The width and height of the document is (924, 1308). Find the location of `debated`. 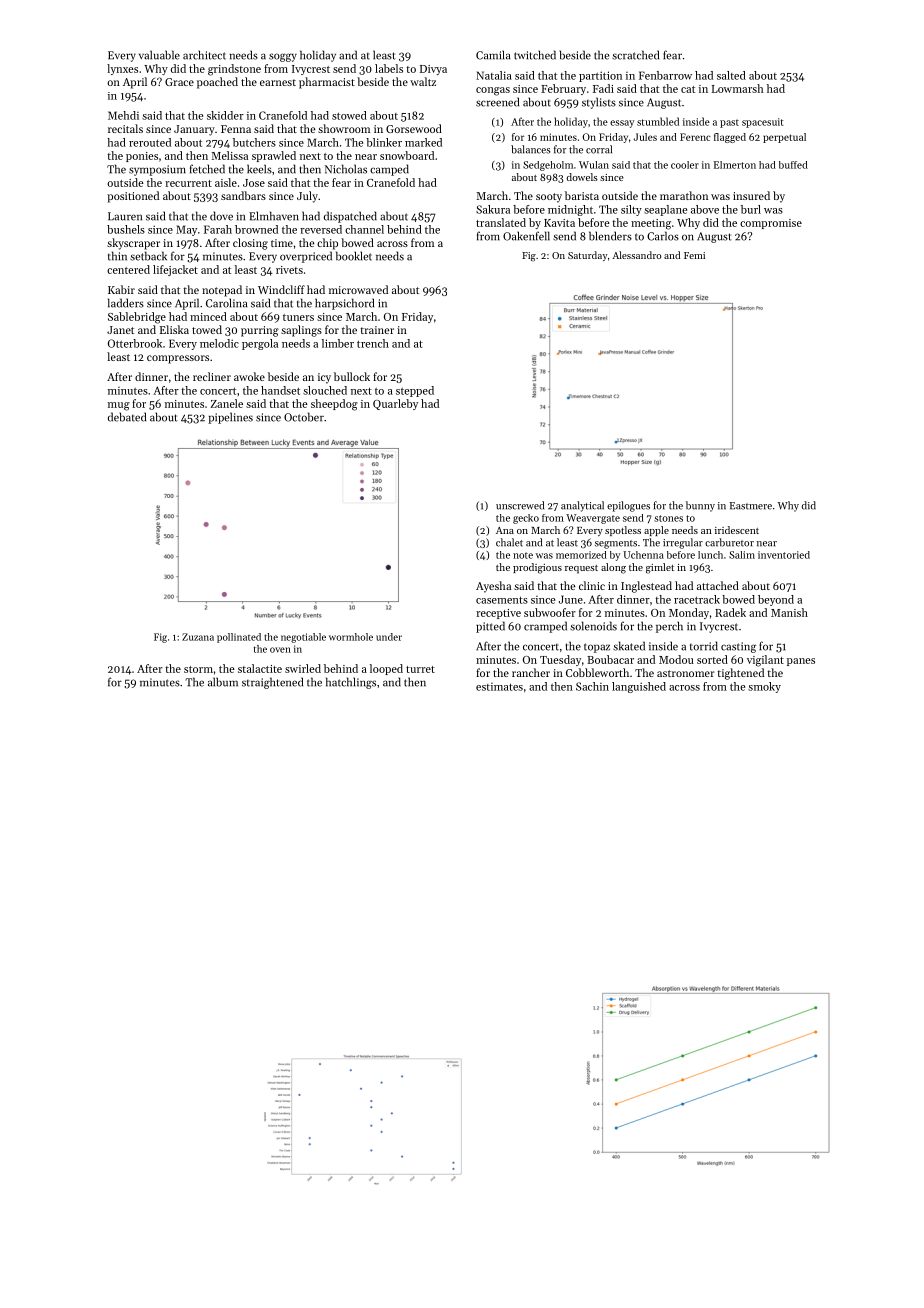

debated is located at coordinates (127, 417).
